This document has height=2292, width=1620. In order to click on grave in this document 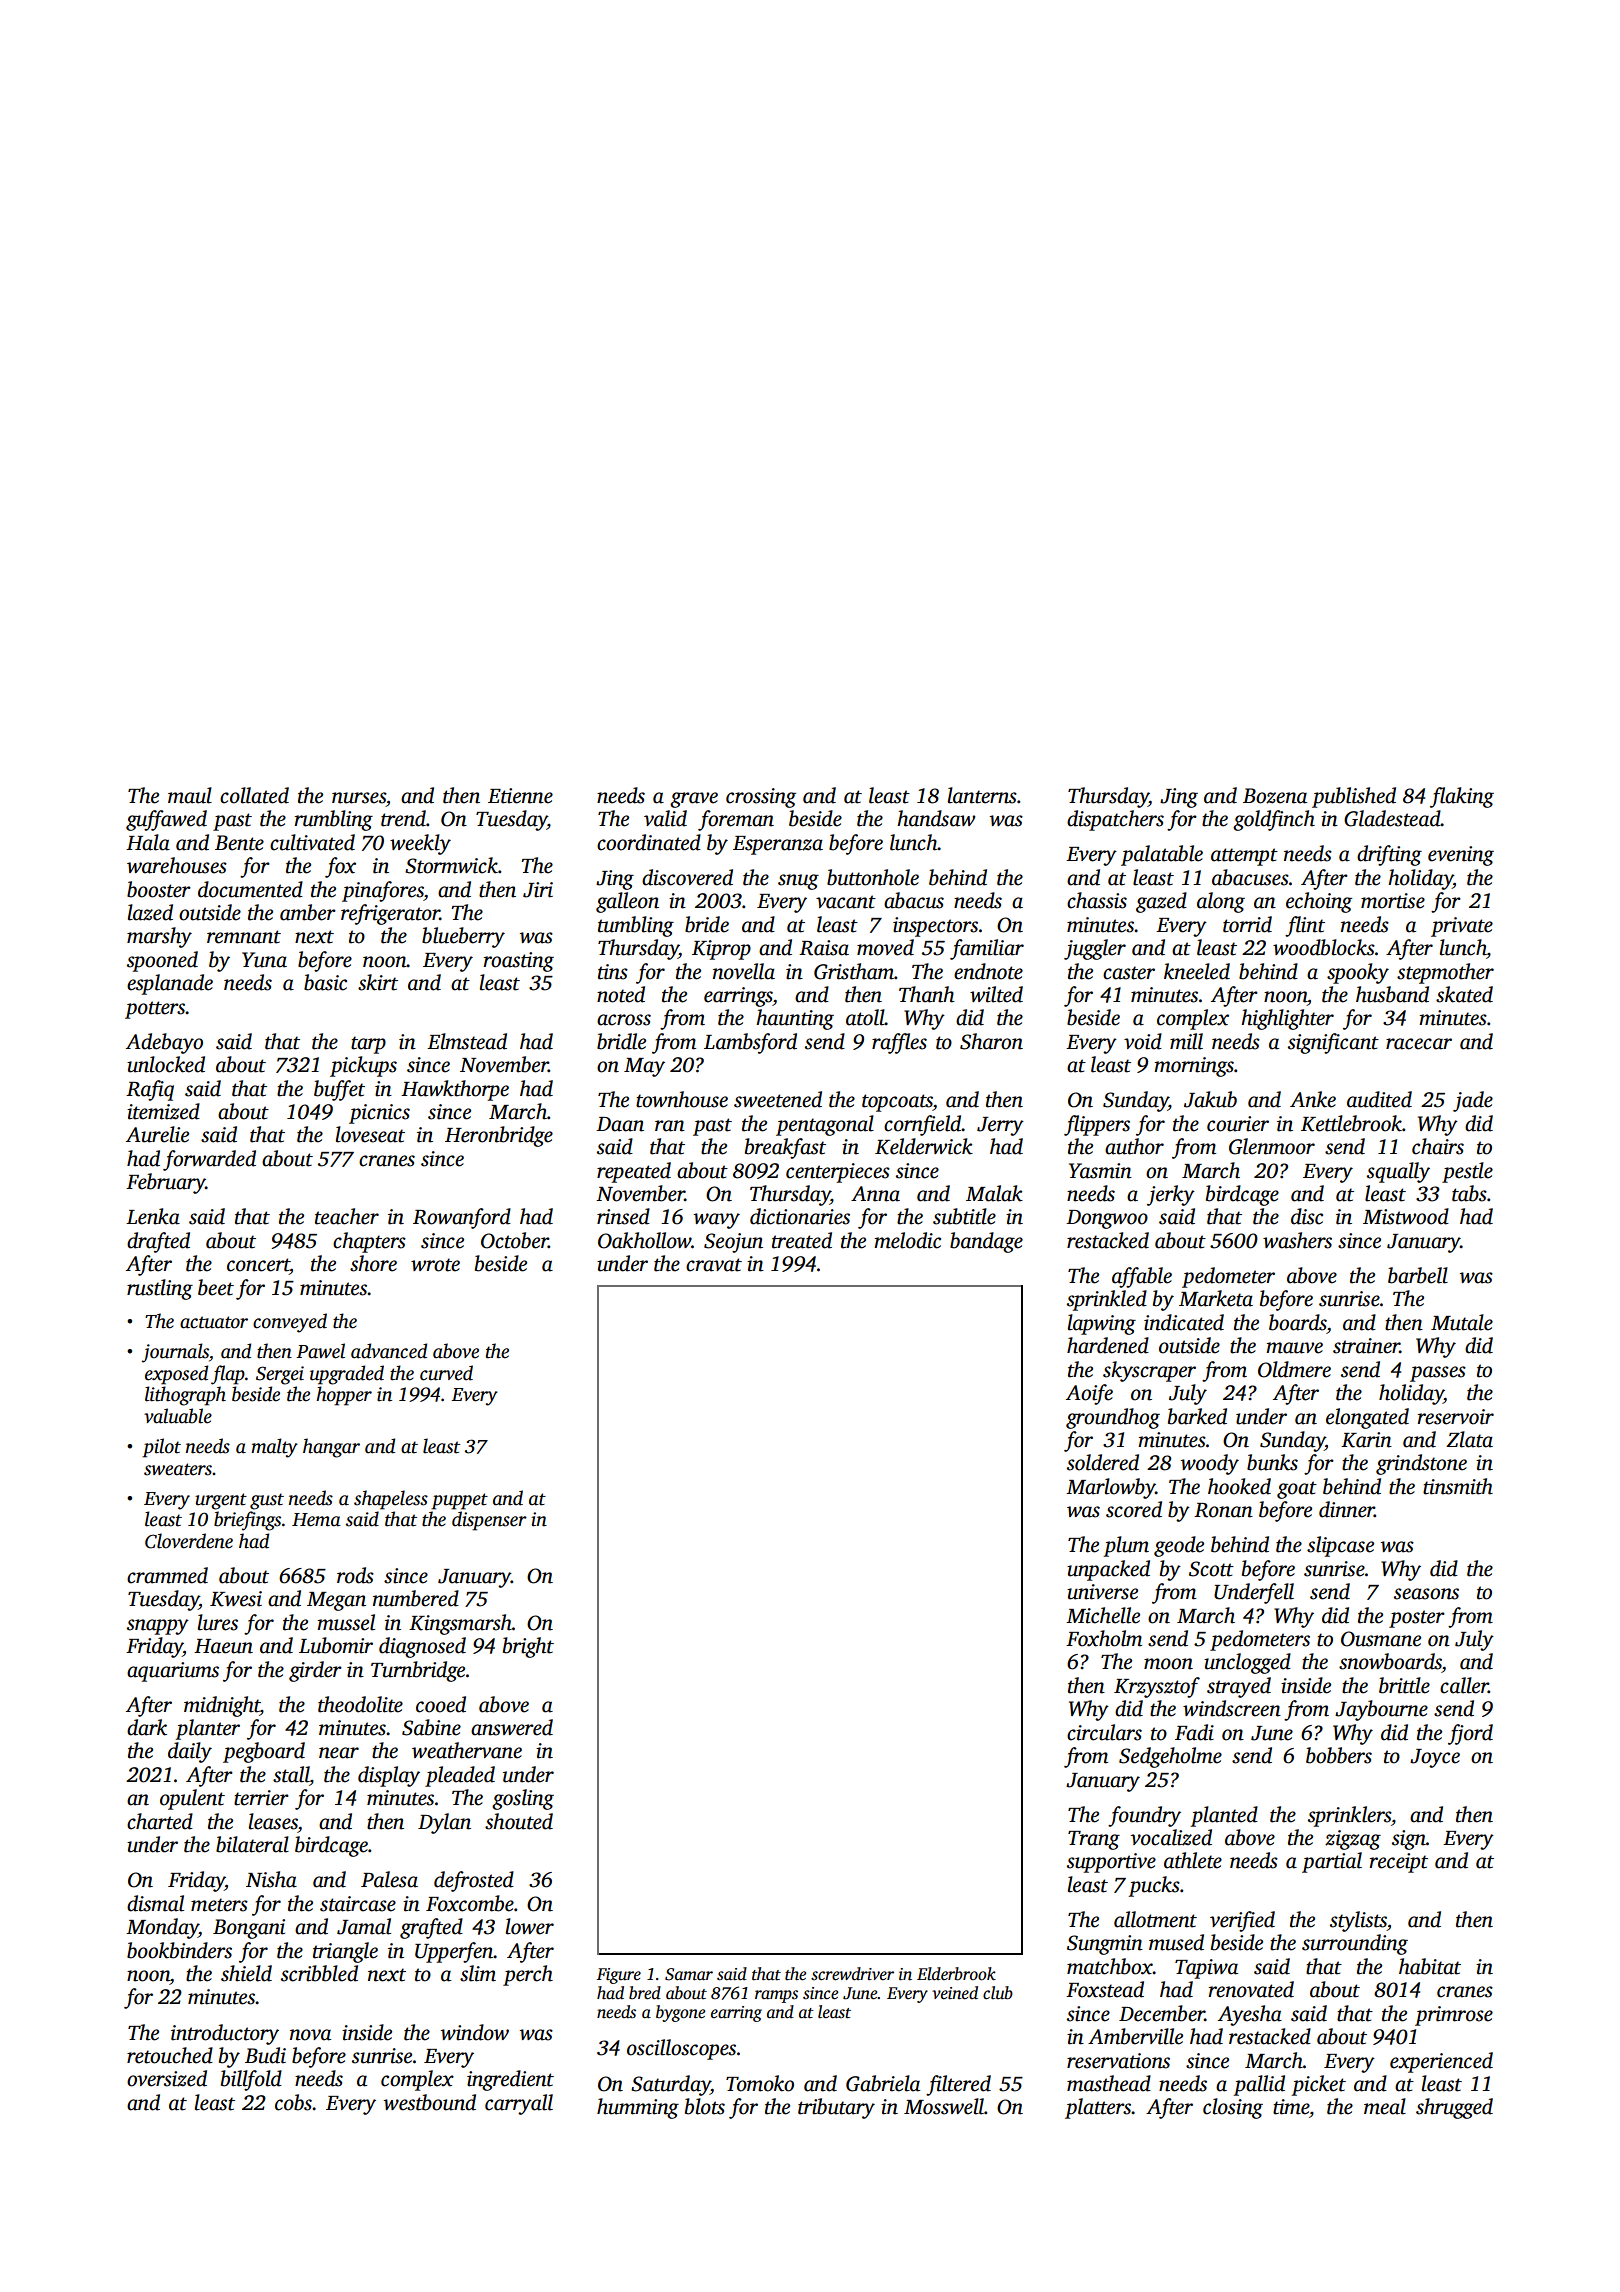, I will do `click(694, 800)`.
